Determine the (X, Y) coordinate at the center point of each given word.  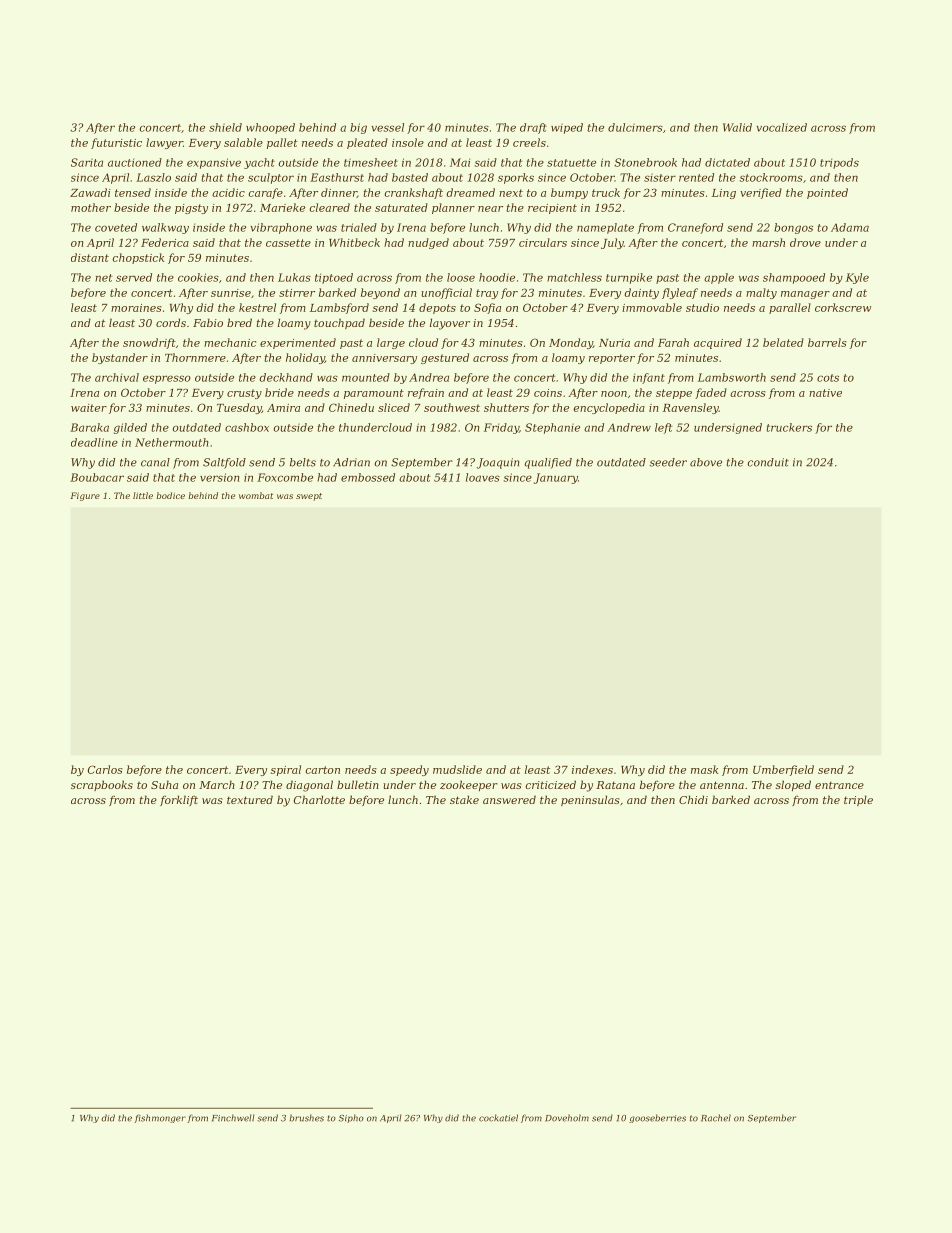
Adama (850, 227)
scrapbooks (102, 785)
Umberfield (783, 770)
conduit (768, 462)
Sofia (487, 308)
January (556, 478)
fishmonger (160, 1118)
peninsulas (590, 800)
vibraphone (281, 228)
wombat (256, 495)
